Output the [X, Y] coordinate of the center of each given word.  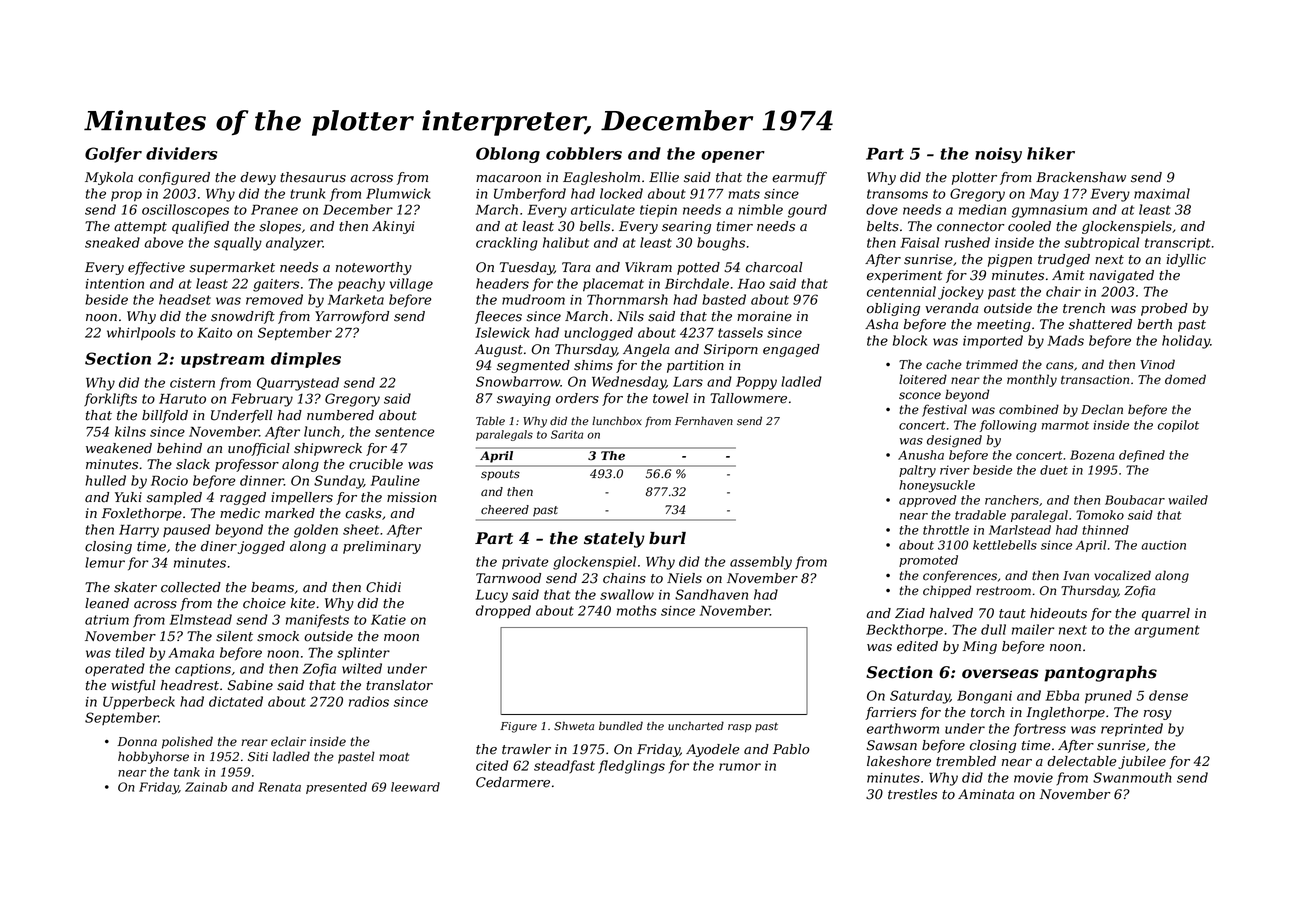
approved [927, 501]
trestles [912, 794]
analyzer [294, 244]
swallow [627, 594]
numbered [340, 415]
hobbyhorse [153, 757]
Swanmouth [1132, 777]
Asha [881, 324]
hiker [1051, 153]
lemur [105, 562]
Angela [646, 350]
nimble [760, 209]
